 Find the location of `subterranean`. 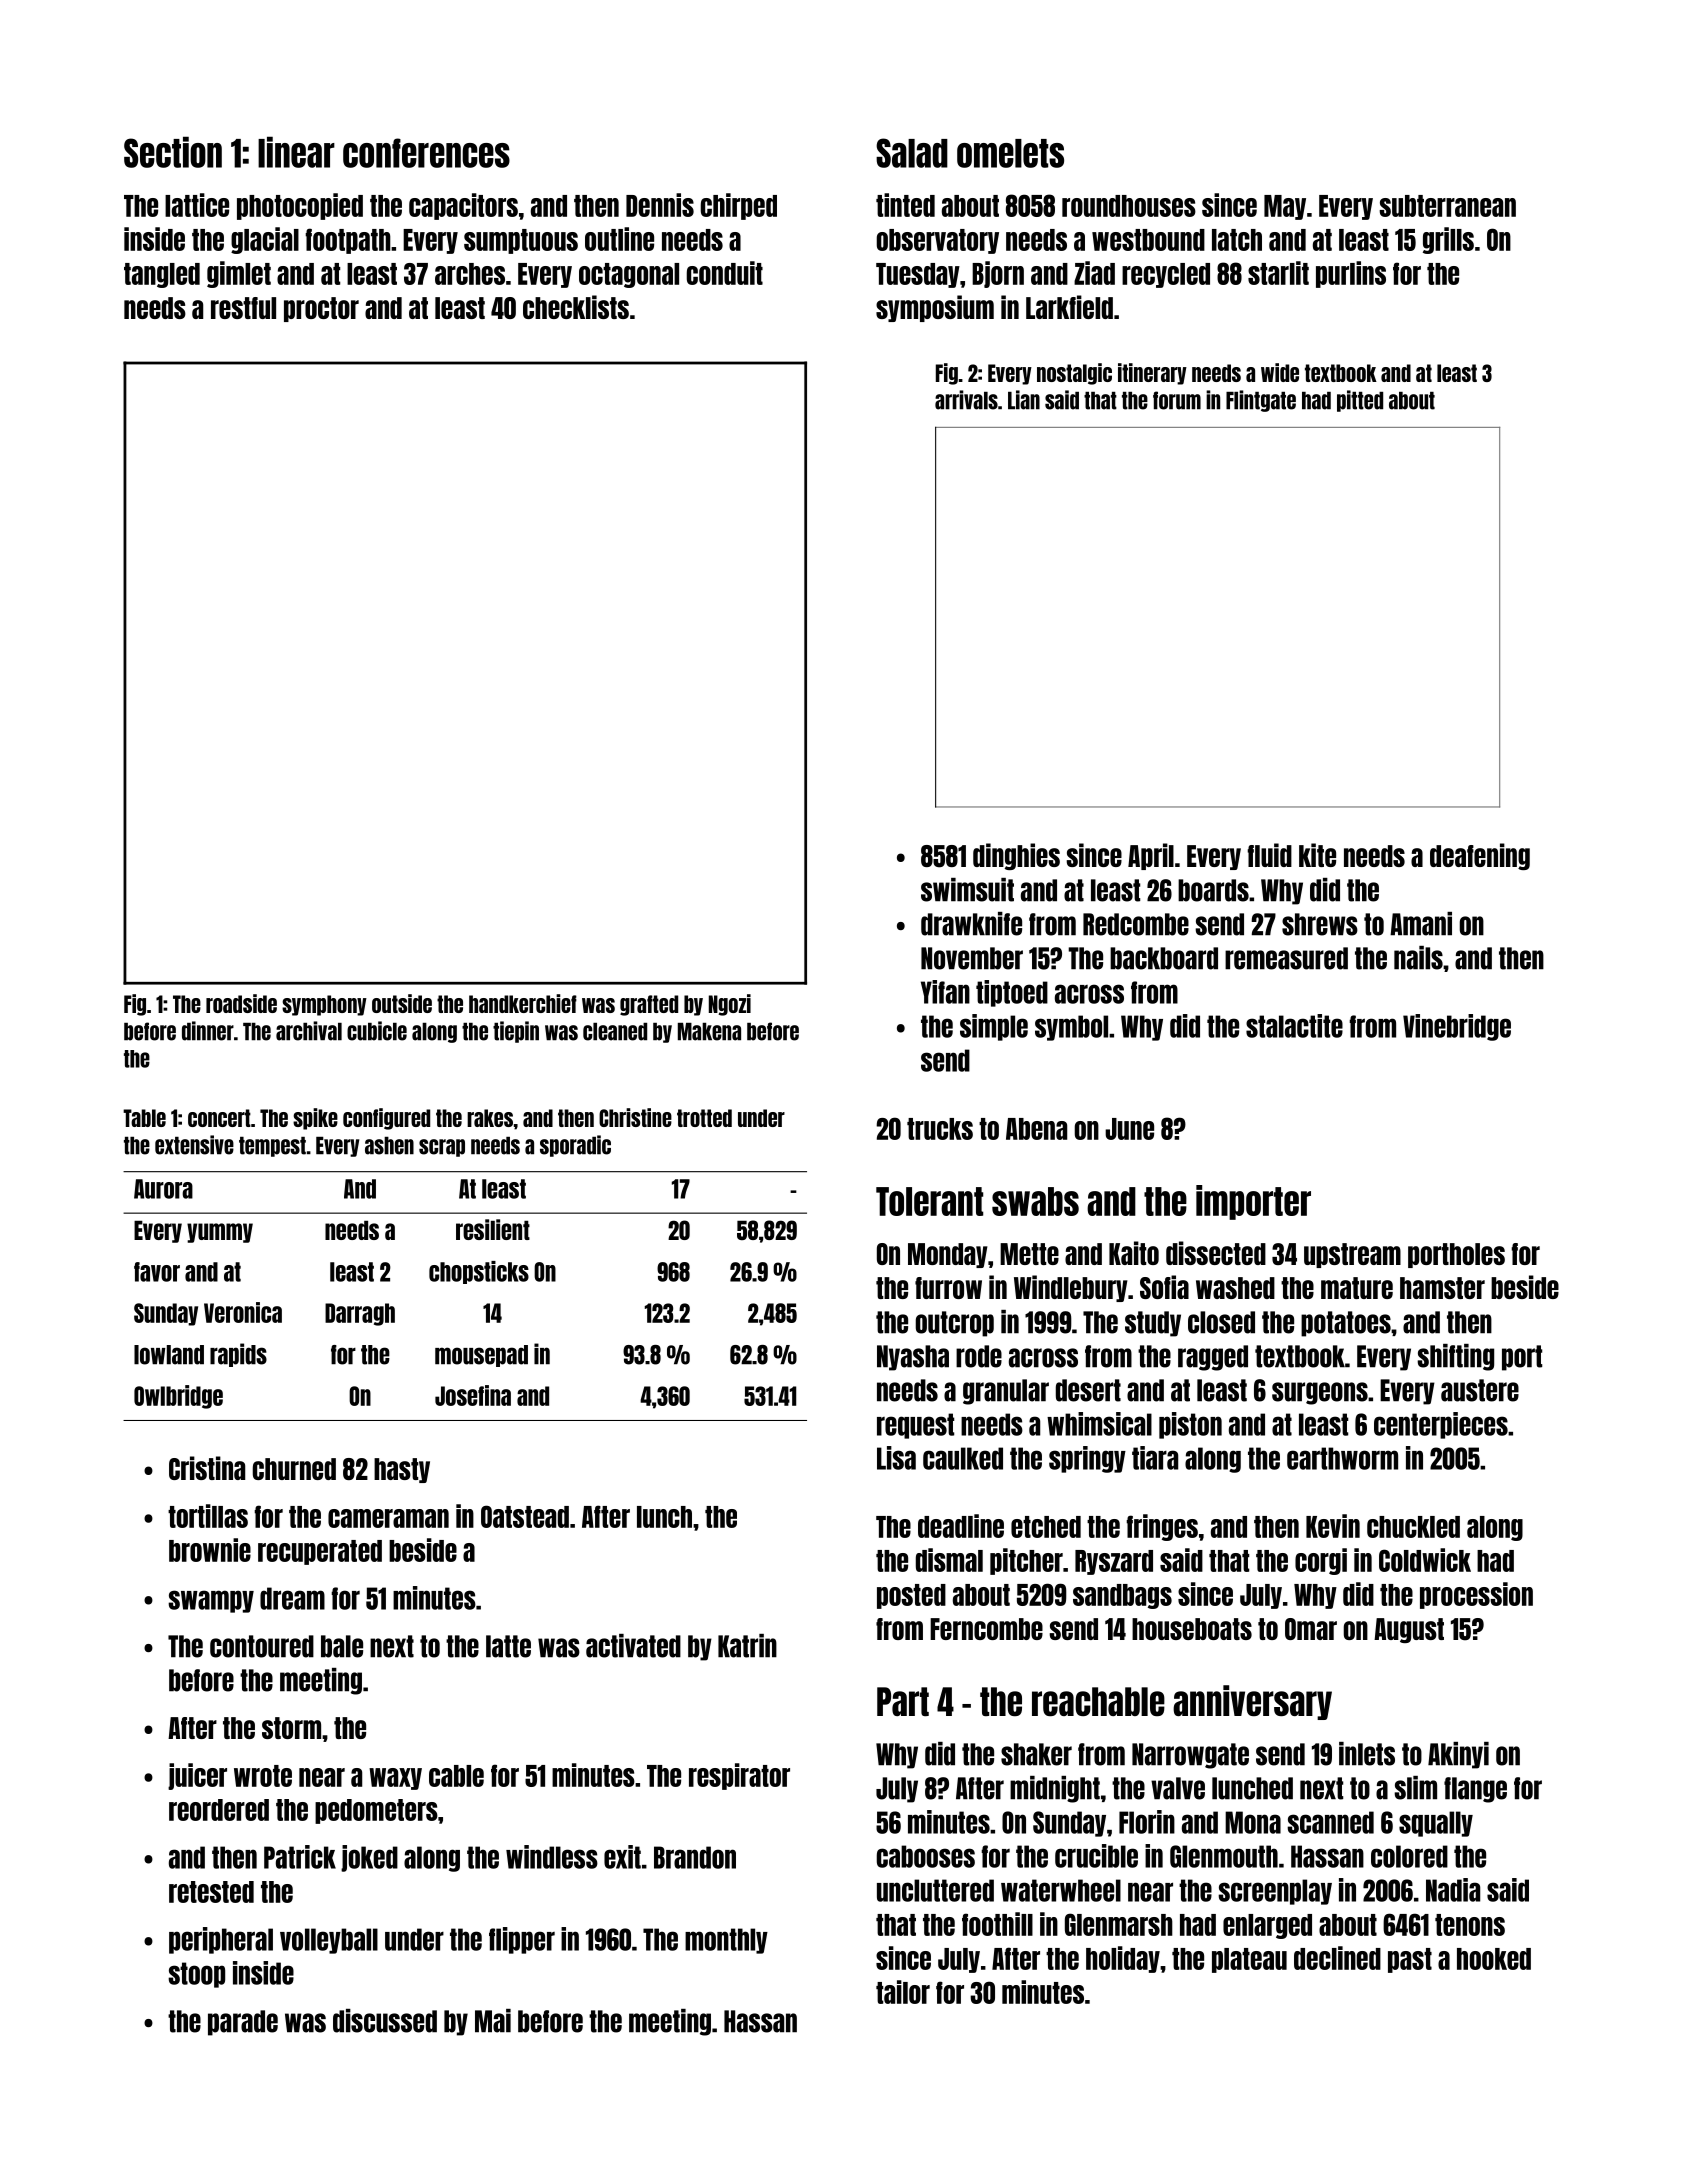

subterranean is located at coordinates (1447, 206).
